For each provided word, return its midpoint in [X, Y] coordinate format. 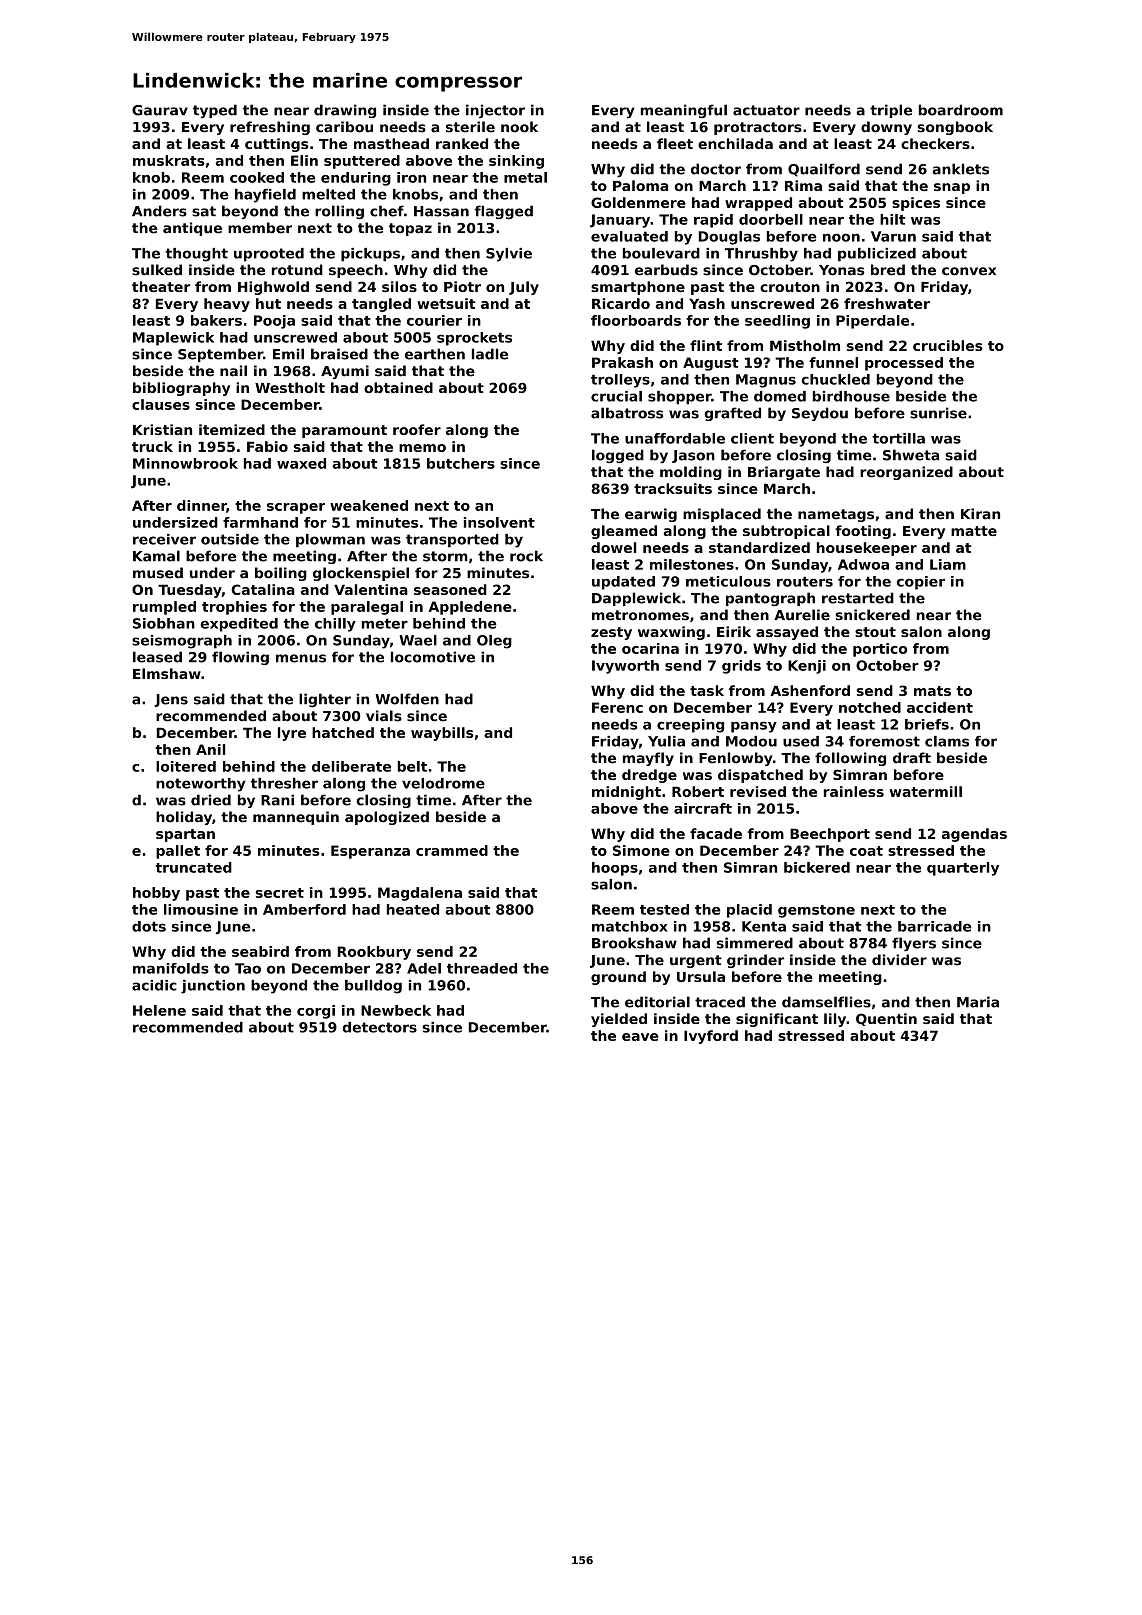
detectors [380, 1027]
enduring [356, 179]
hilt [892, 219]
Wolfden [407, 699]
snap [952, 188]
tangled [381, 305]
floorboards [636, 320]
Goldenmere [638, 202]
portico [880, 650]
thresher [284, 783]
